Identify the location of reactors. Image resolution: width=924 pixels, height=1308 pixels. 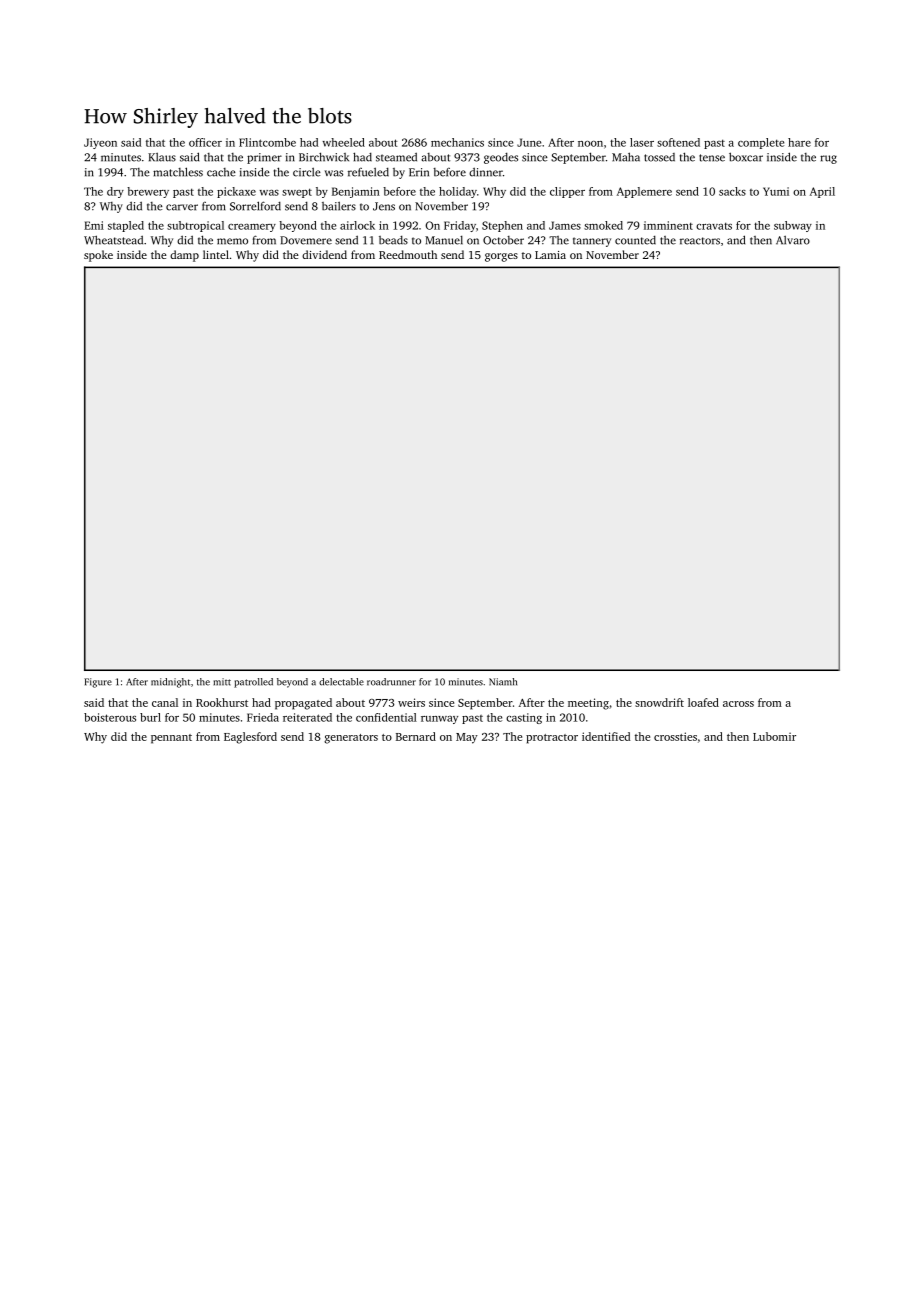
(700, 241).
